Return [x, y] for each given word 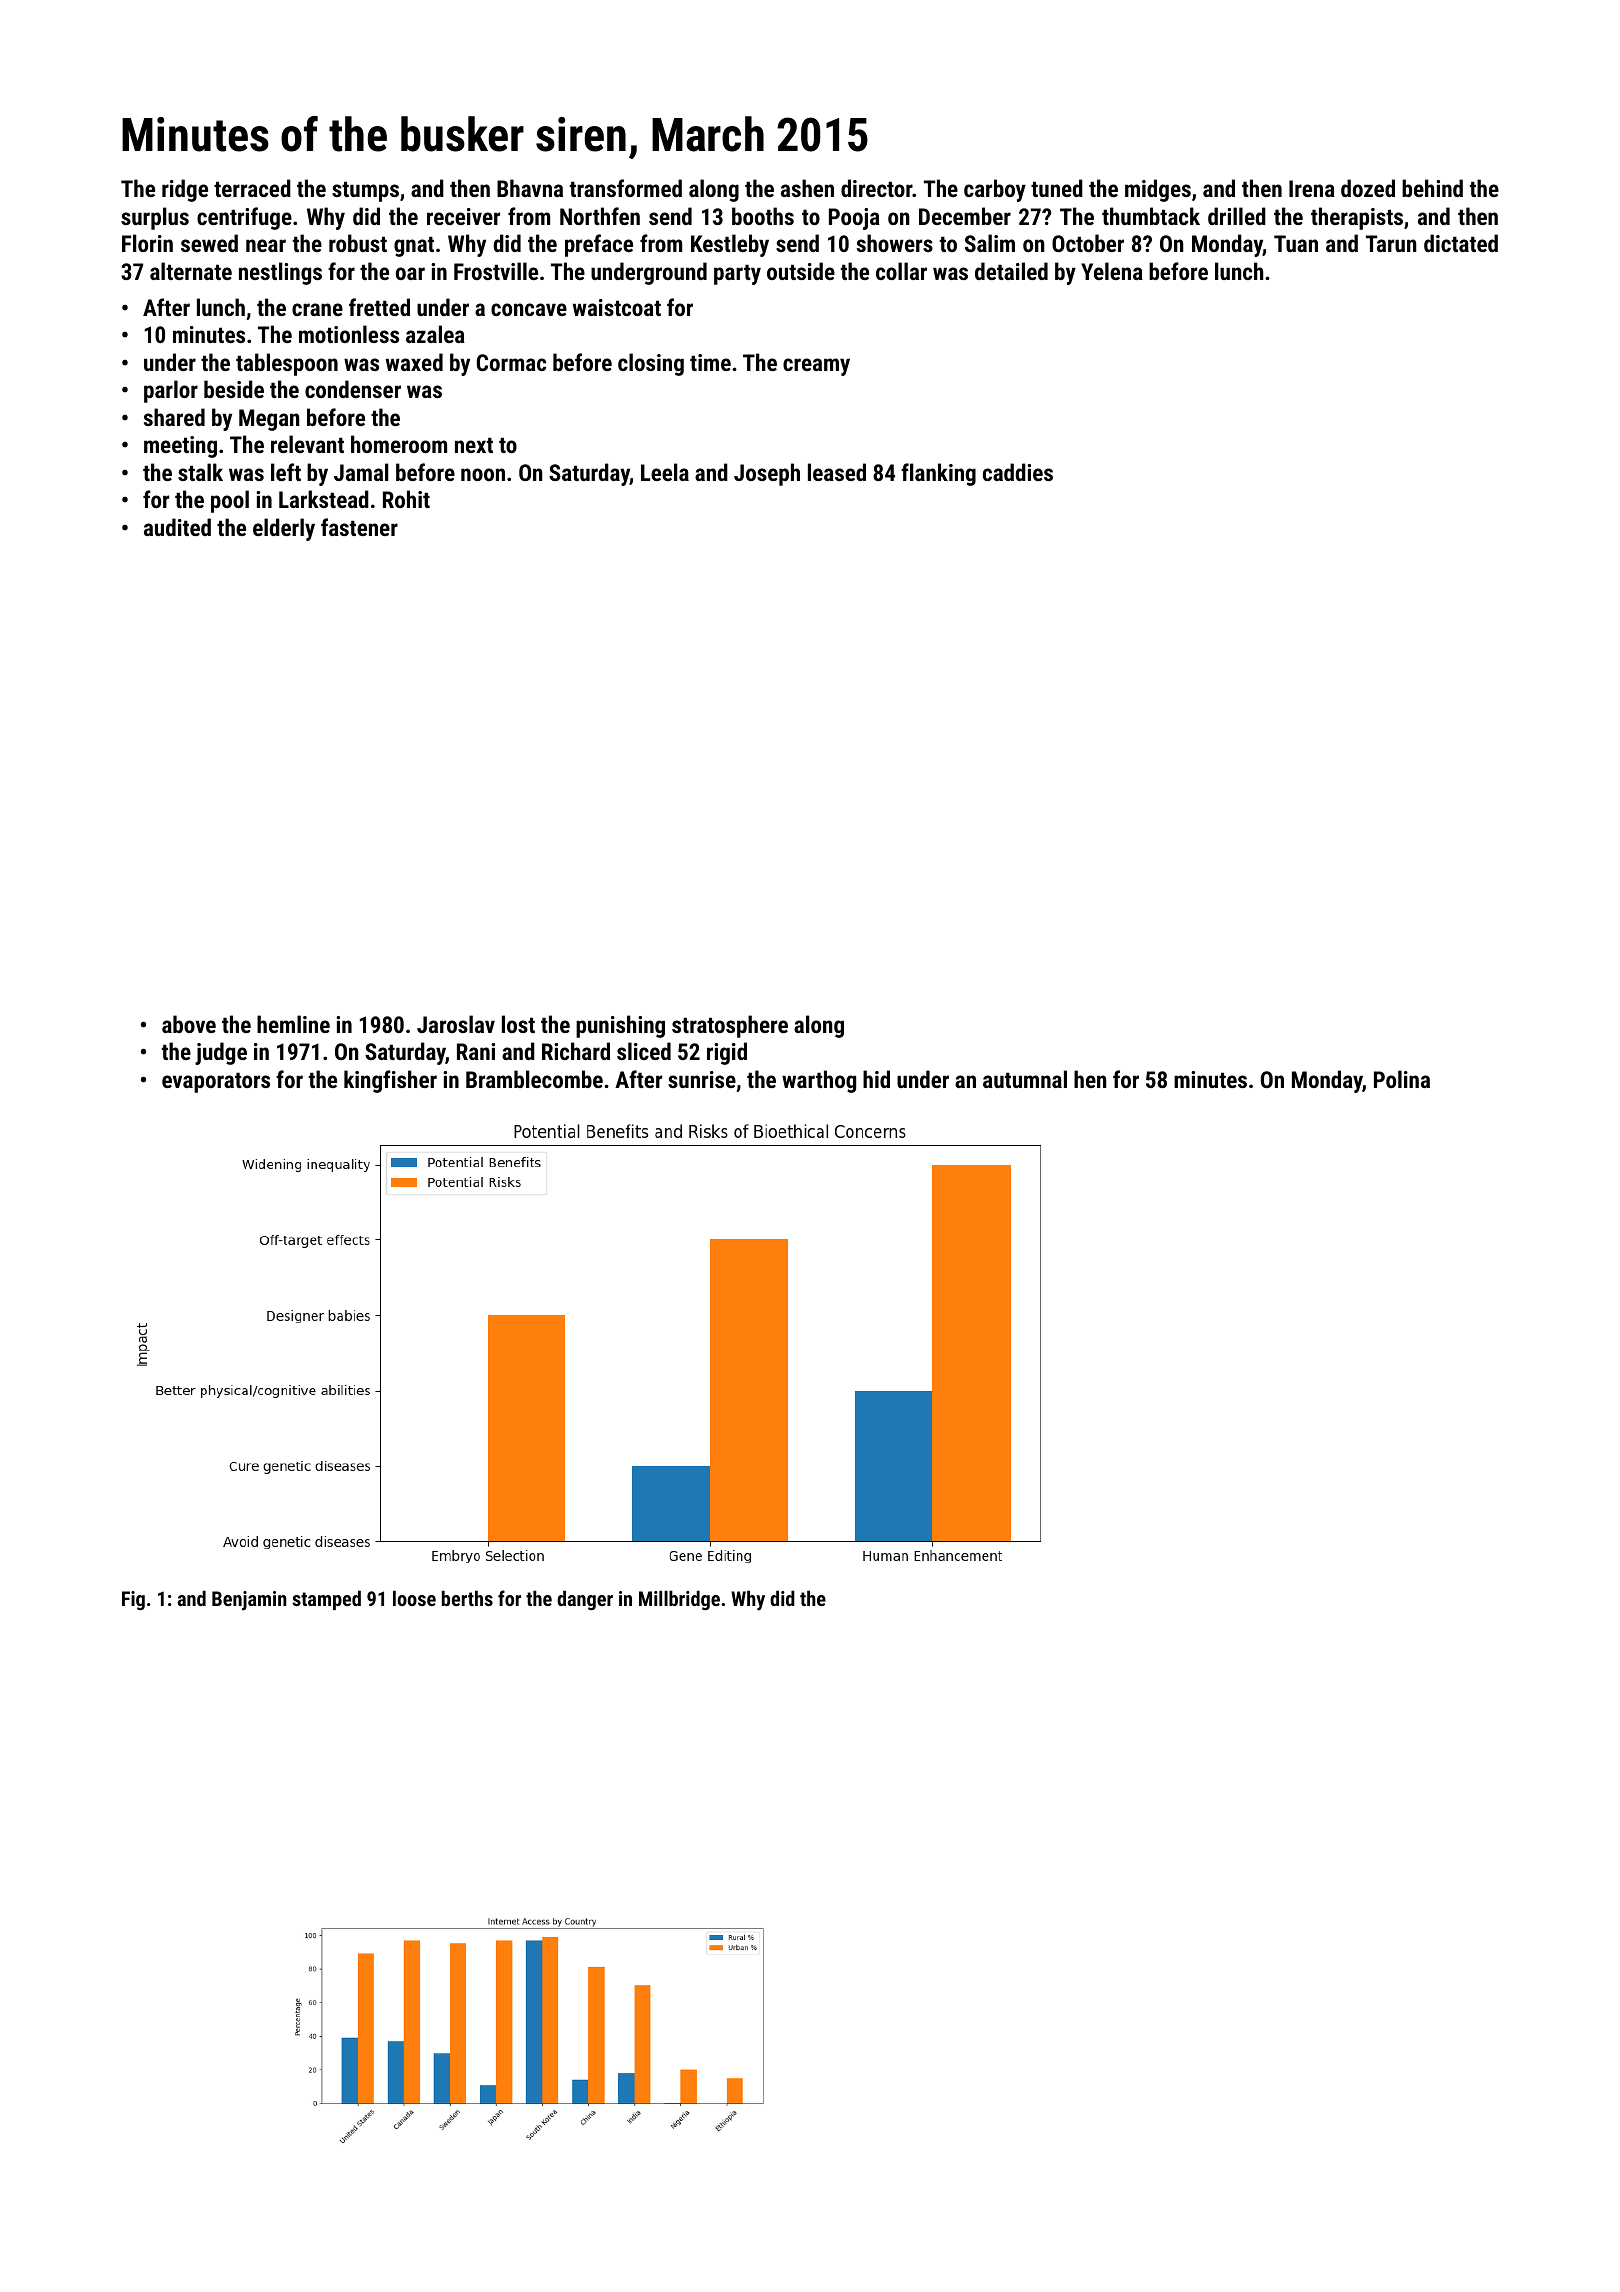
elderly [284, 529]
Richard [576, 1051]
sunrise [702, 1079]
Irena [1312, 188]
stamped [326, 1600]
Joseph [767, 474]
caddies [1018, 472]
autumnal [1025, 1079]
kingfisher [390, 1081]
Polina [1402, 1079]
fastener [359, 527]
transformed [626, 188]
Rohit [406, 499]
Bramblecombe [534, 1079]
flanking [938, 474]
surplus [155, 218]
